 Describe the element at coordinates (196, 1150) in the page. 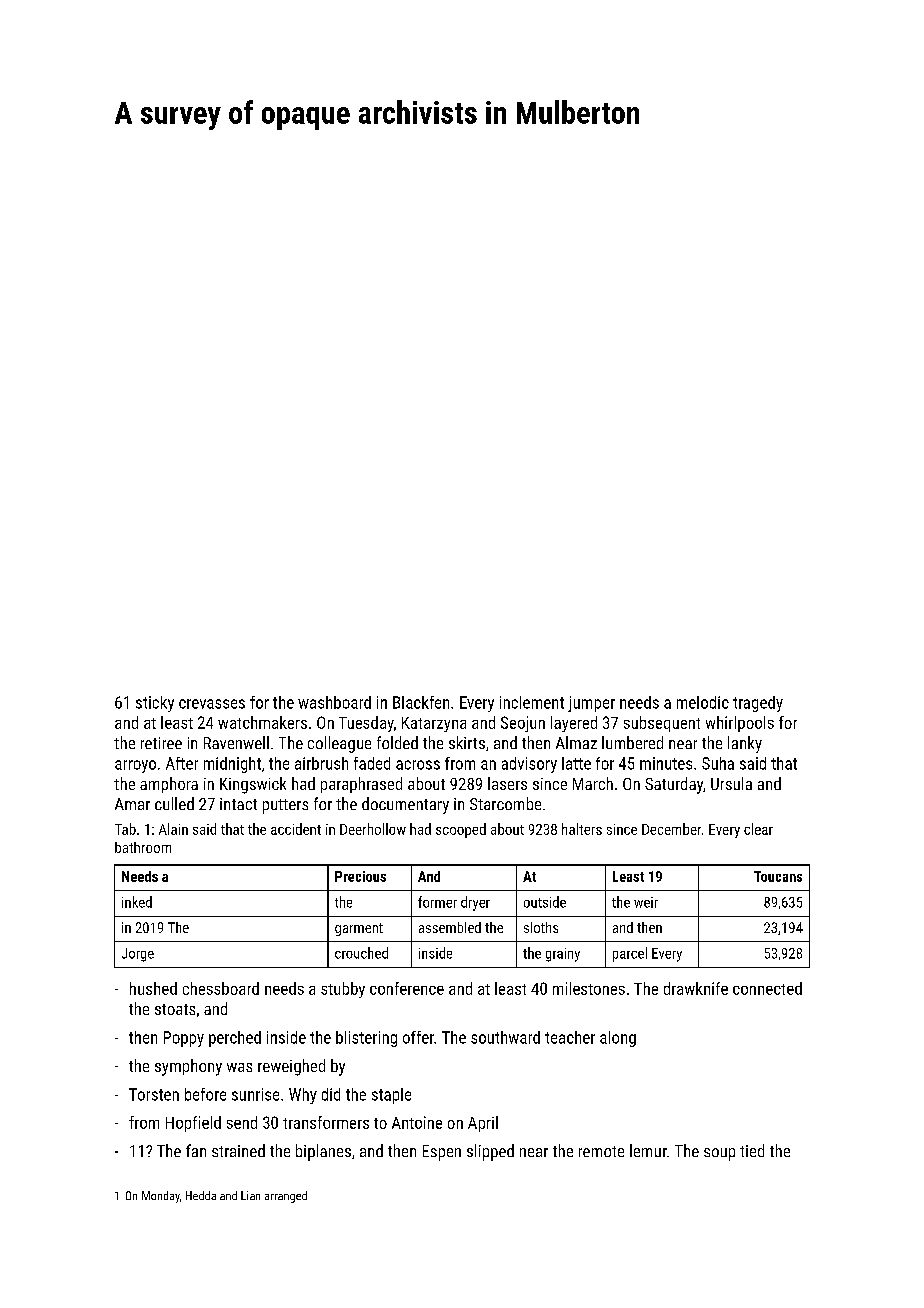

I see `fan` at that location.
